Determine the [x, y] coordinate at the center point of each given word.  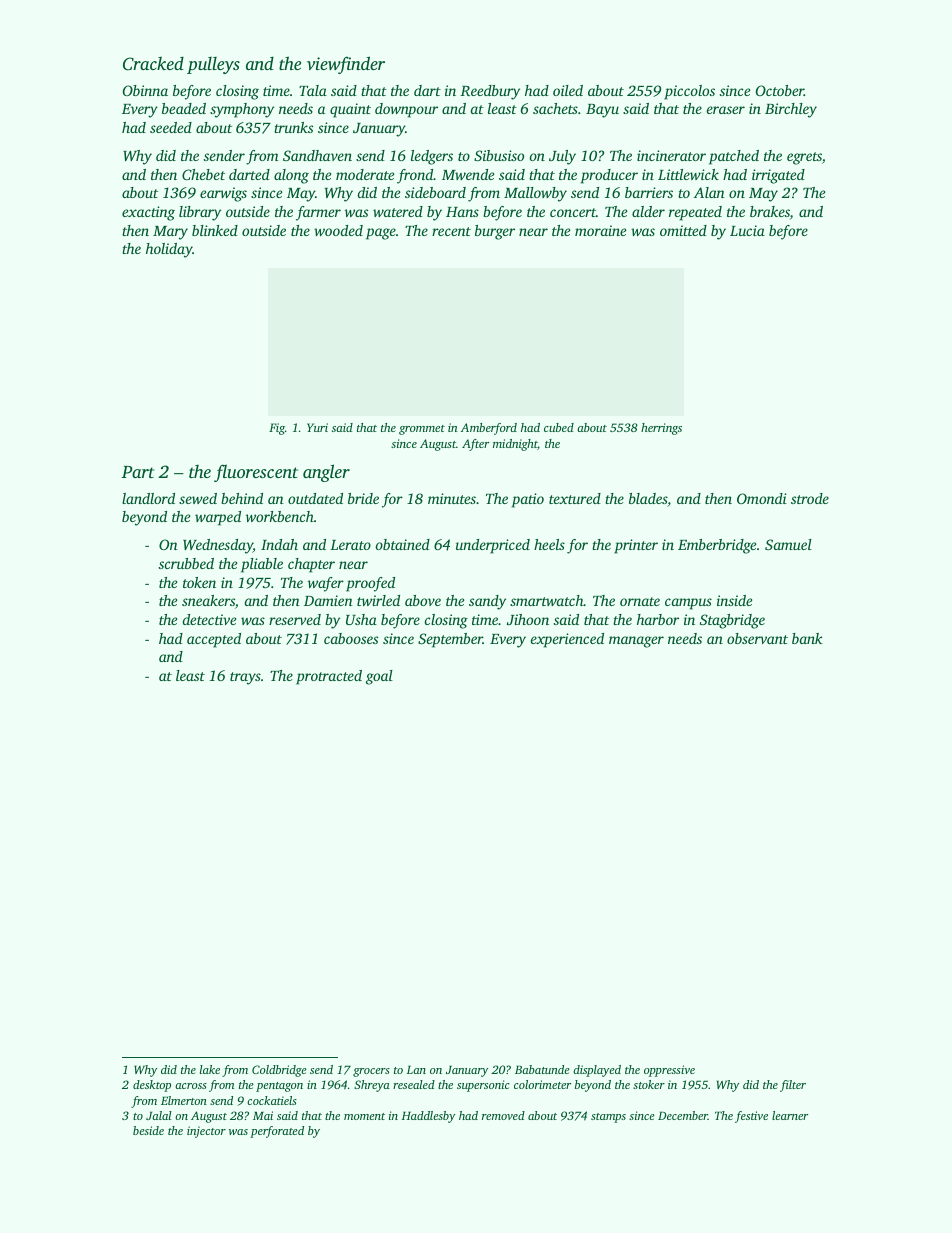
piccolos [689, 92]
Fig [277, 429]
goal [379, 677]
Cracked [153, 63]
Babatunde [542, 1069]
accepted [214, 640]
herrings [661, 429]
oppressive [669, 1071]
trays [245, 678]
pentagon [279, 1087]
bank [807, 638]
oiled [568, 90]
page [381, 234]
